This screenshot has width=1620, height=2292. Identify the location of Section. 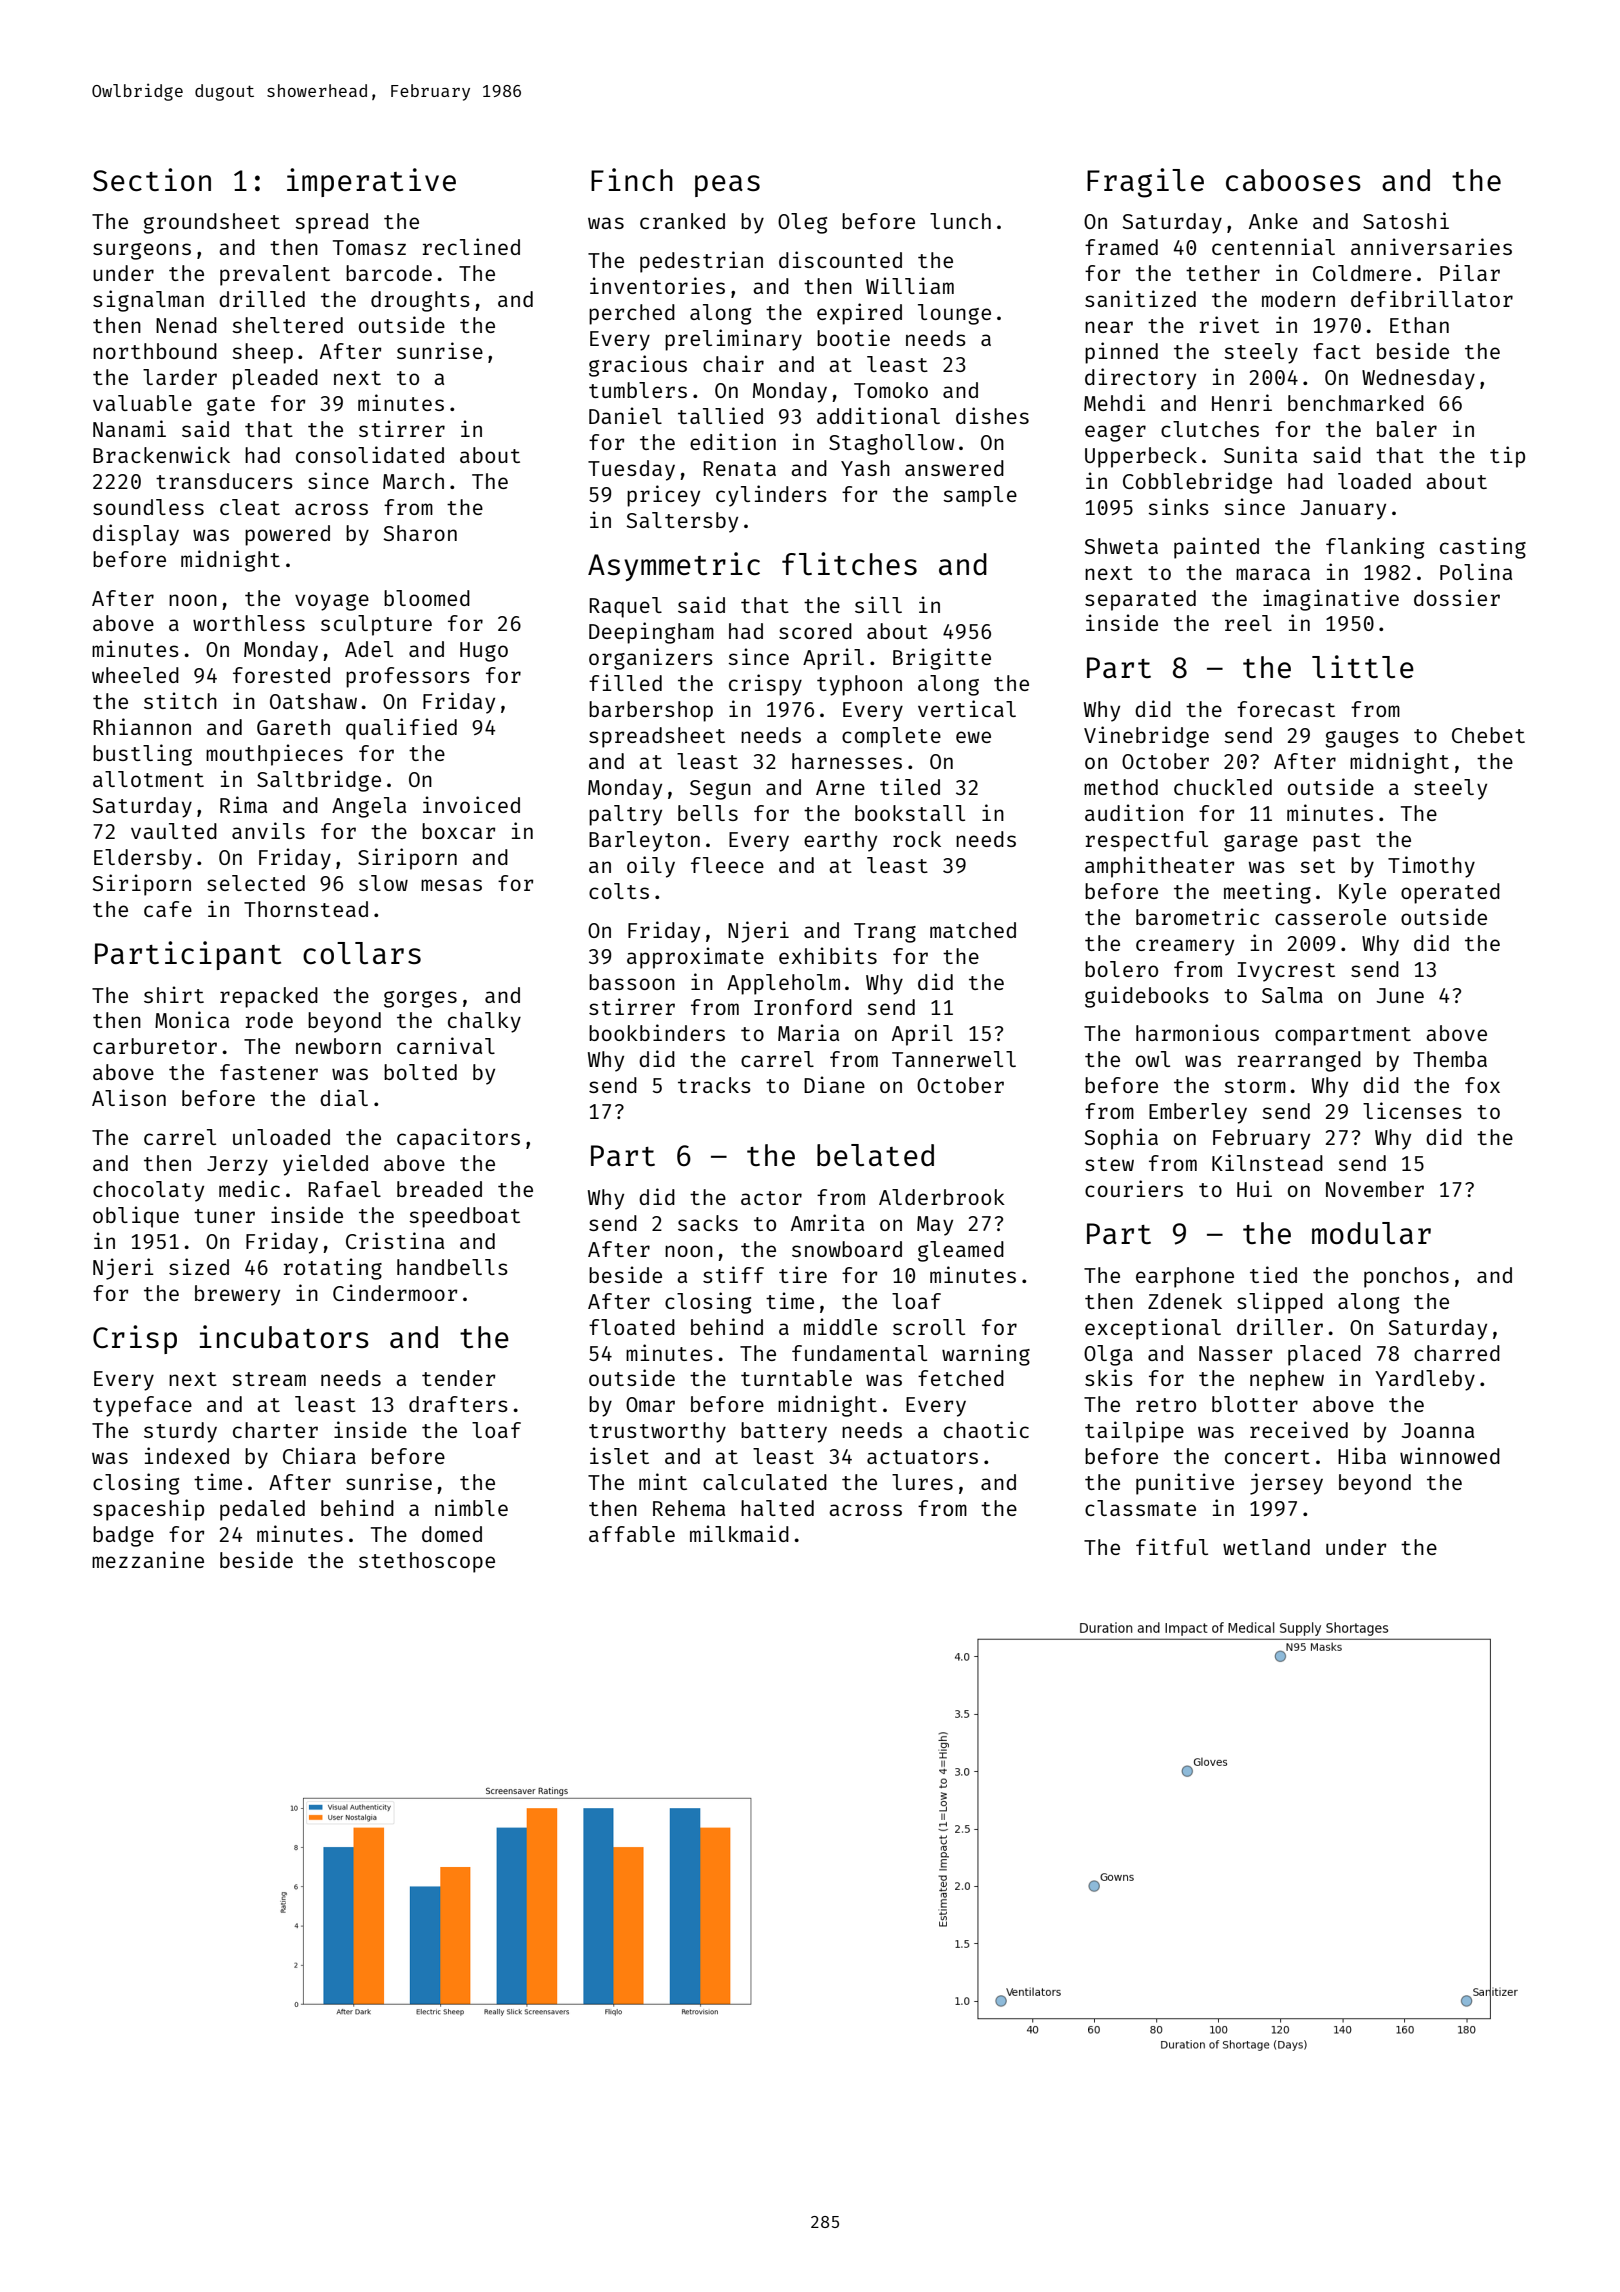
(152, 179).
